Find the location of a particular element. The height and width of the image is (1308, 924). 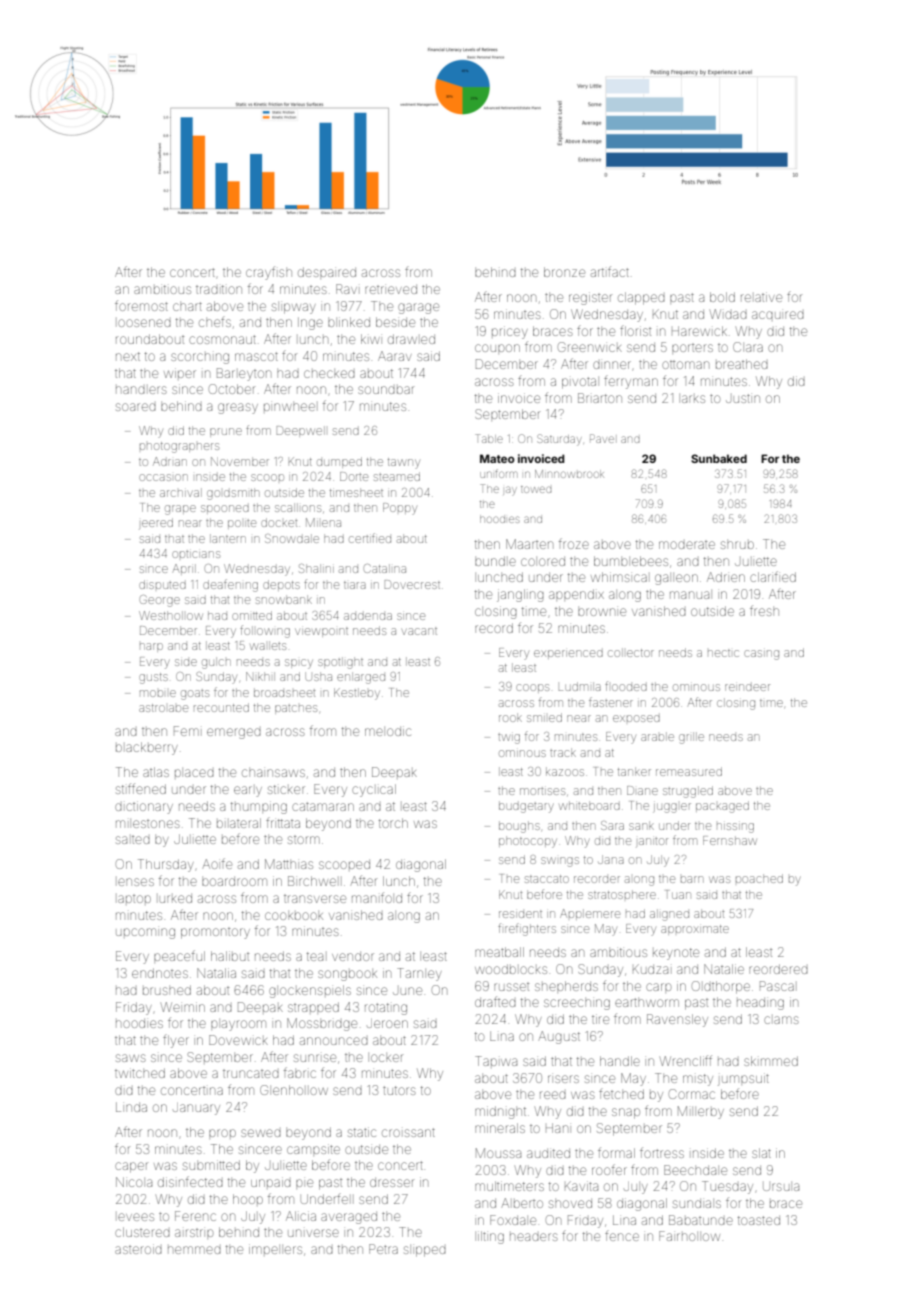

foremost is located at coordinates (141, 305).
